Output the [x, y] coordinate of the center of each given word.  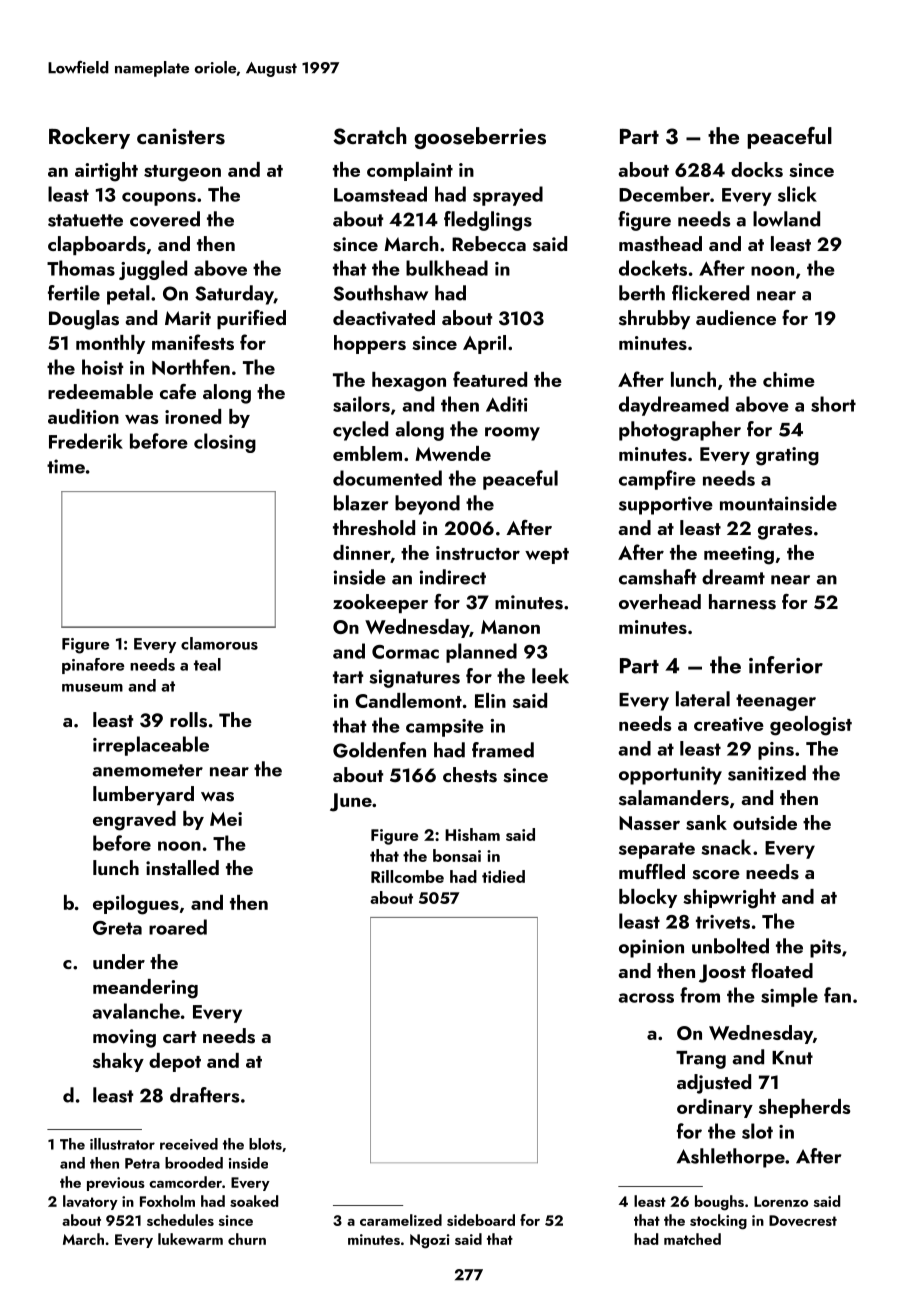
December [664, 194]
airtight [106, 172]
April [484, 344]
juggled [153, 270]
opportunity [670, 775]
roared [178, 927]
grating [787, 456]
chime [789, 379]
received [189, 1144]
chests [470, 775]
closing [225, 443]
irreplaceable [151, 746]
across [646, 998]
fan [837, 995]
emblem [367, 453]
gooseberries [480, 138]
